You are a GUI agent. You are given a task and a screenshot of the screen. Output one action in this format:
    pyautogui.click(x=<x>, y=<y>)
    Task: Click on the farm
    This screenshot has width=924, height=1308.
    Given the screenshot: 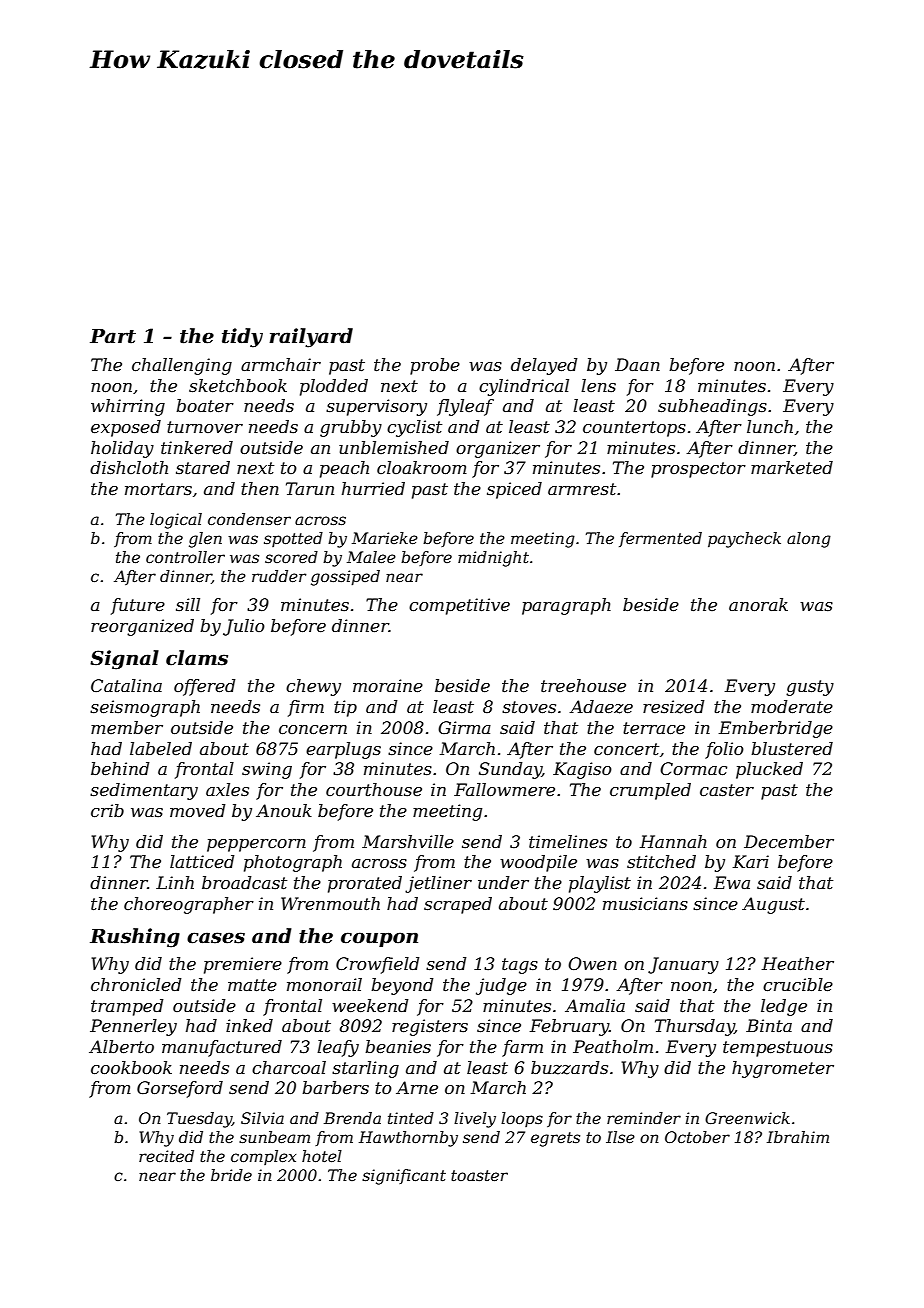 What is the action you would take?
    pyautogui.click(x=522, y=1048)
